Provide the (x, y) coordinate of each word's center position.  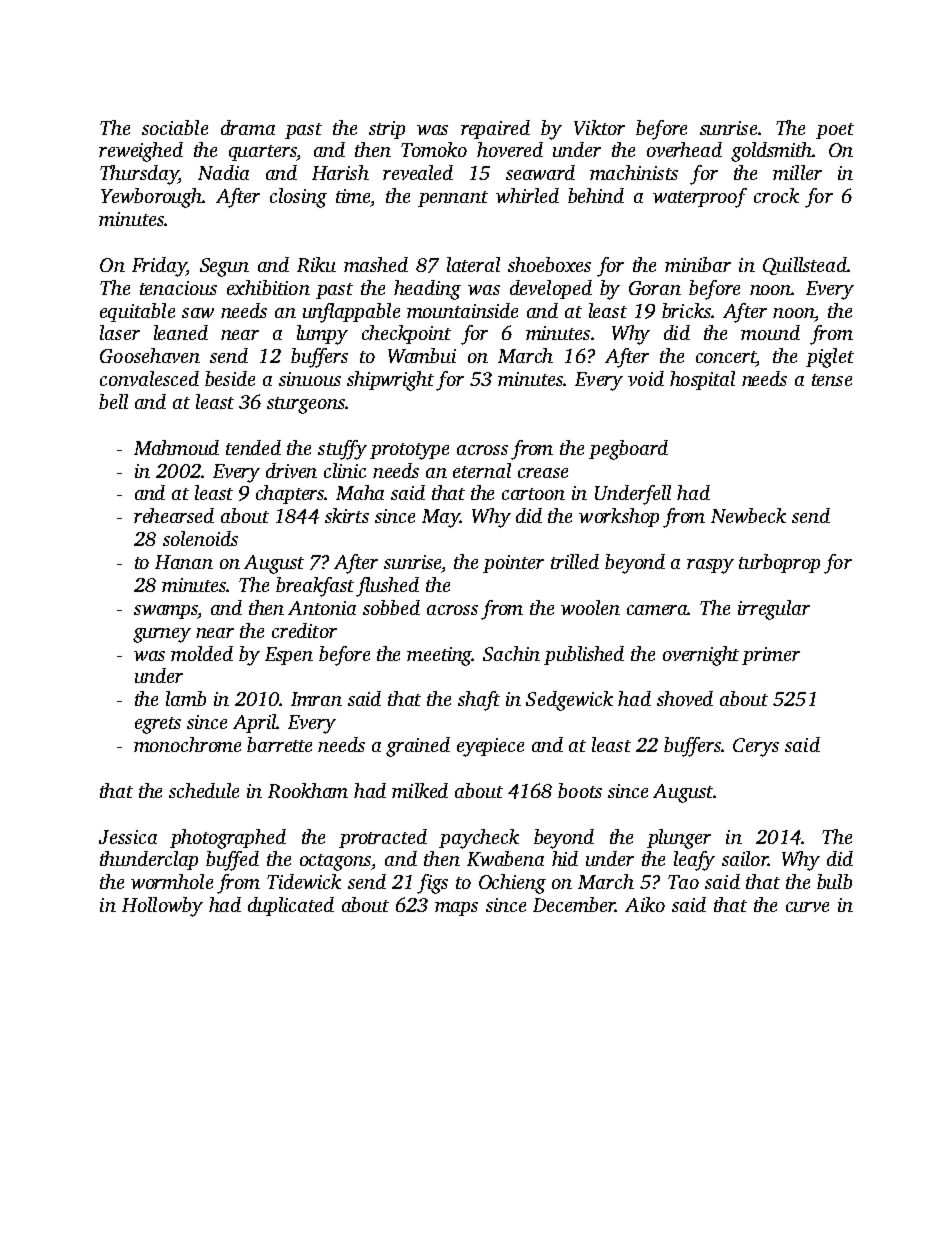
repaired (495, 129)
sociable (175, 127)
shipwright (390, 381)
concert (726, 357)
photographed (228, 839)
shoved (685, 698)
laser (120, 332)
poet (835, 131)
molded (202, 653)
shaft (479, 701)
